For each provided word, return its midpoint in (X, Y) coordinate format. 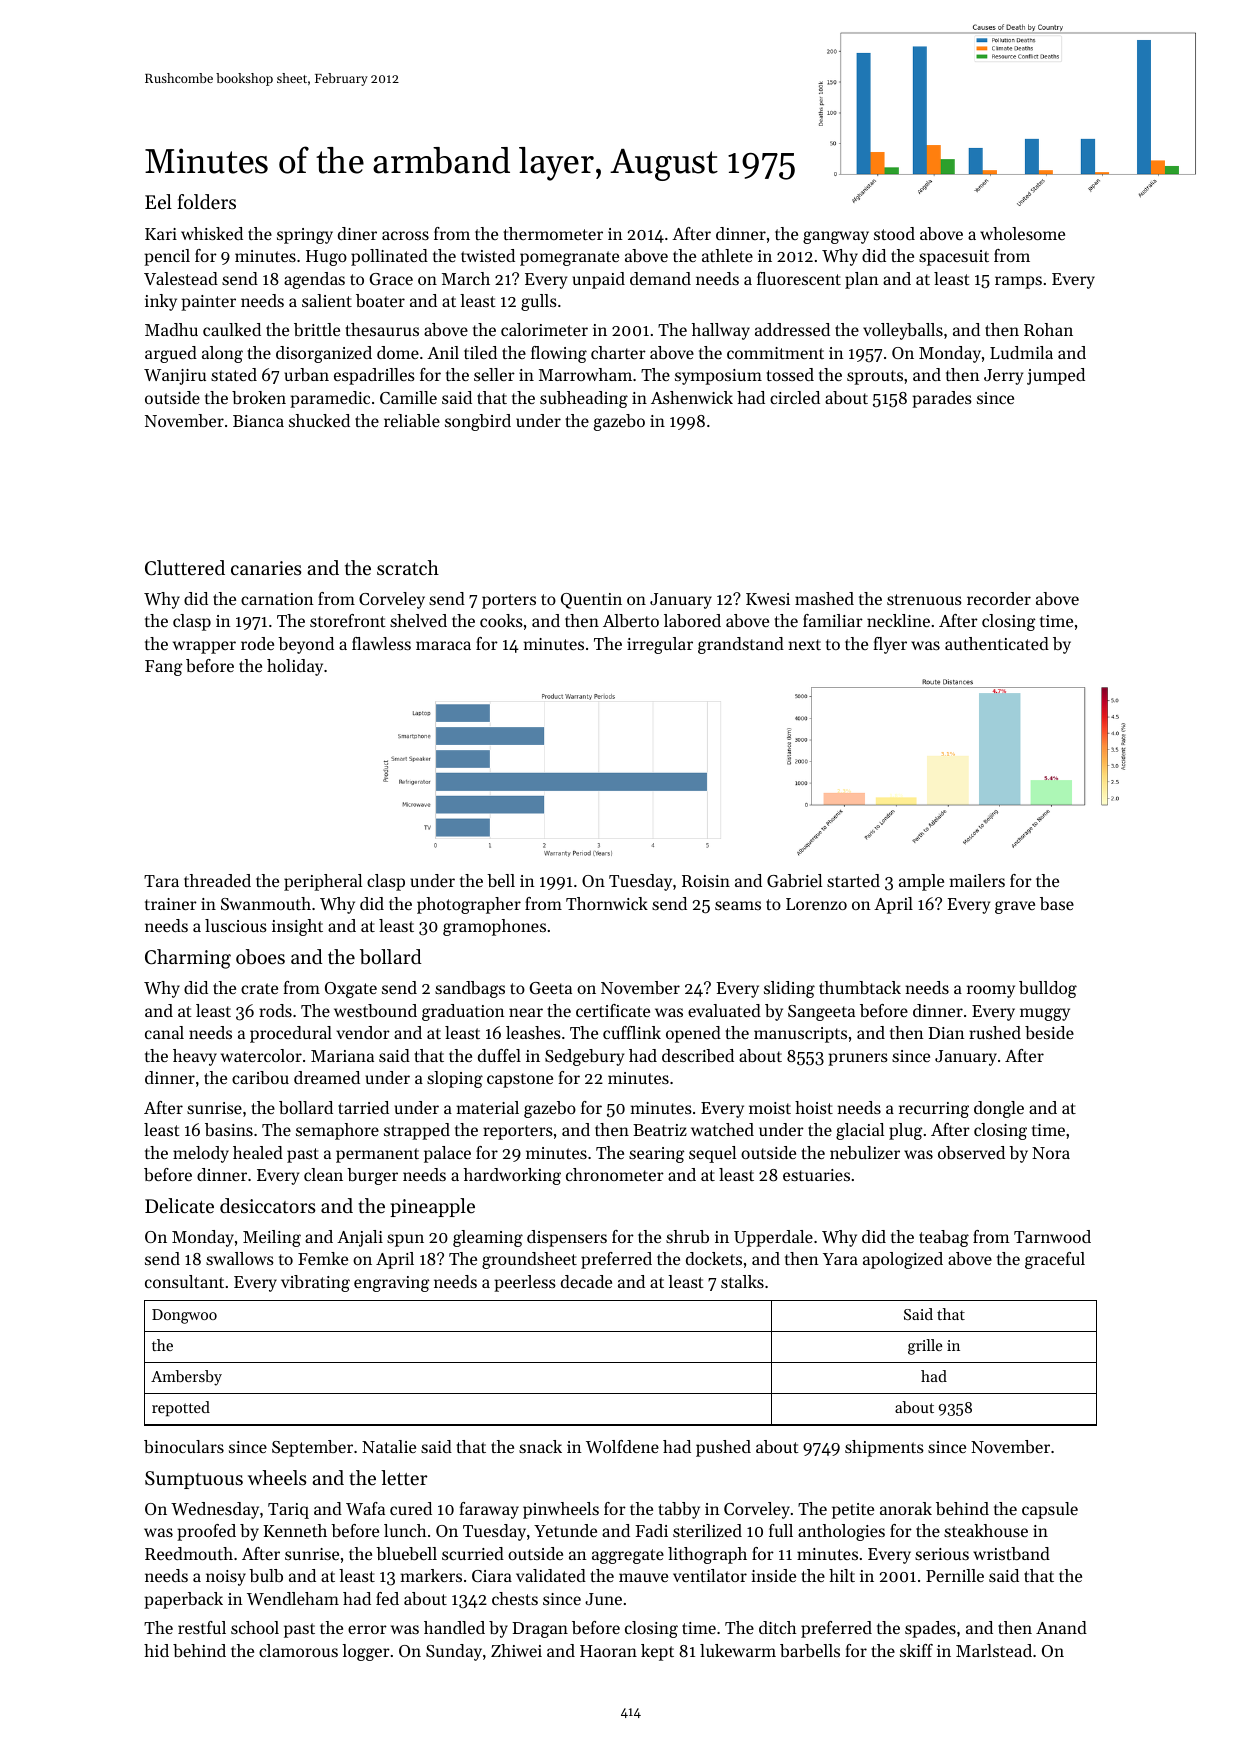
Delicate (179, 1206)
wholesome (1022, 233)
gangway (836, 237)
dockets (714, 1258)
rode (257, 643)
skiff (916, 1650)
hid (156, 1650)
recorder (999, 598)
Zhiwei (516, 1650)
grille (925, 1347)
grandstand (741, 645)
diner (357, 233)
